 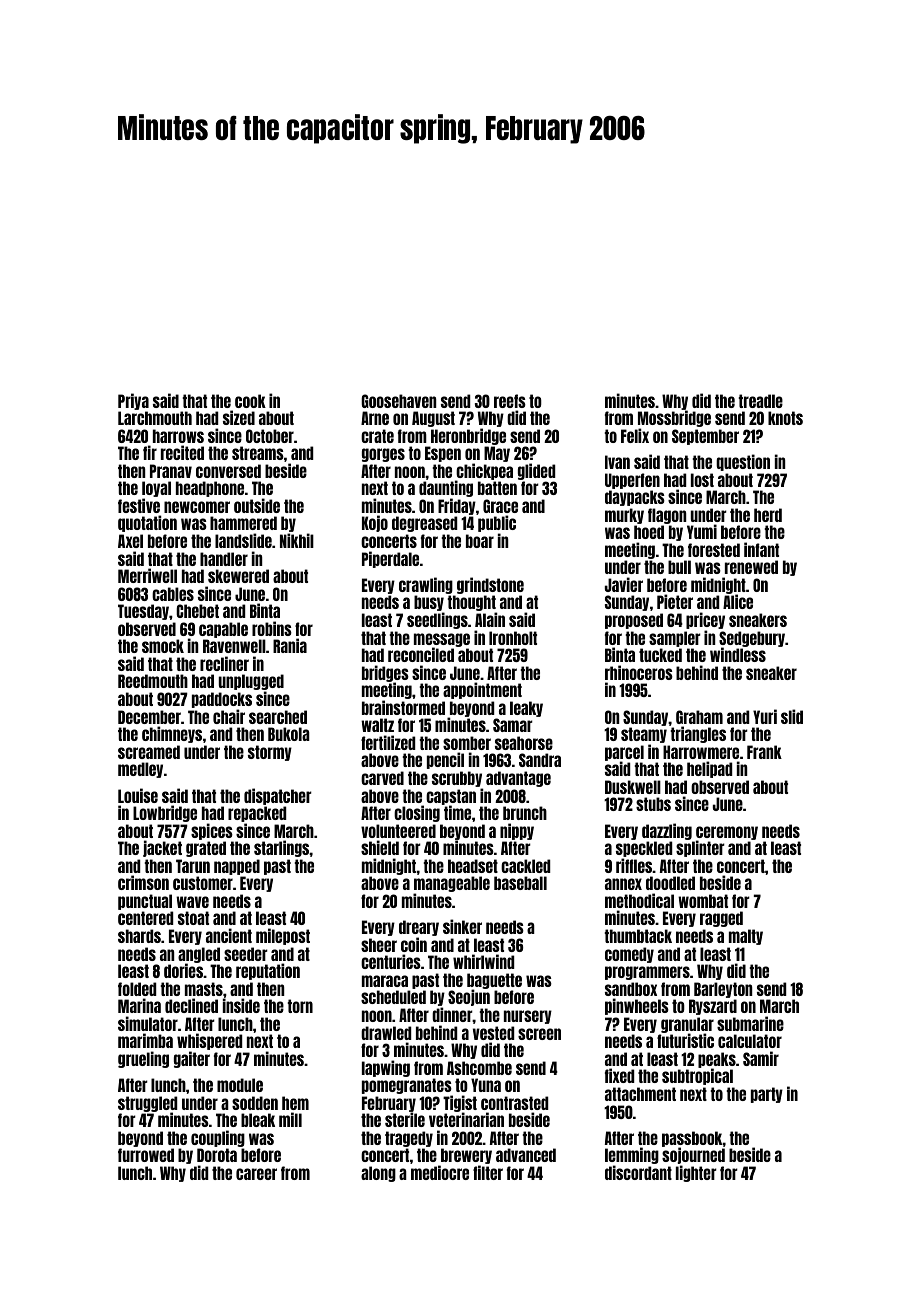 What do you see at coordinates (761, 549) in the screenshot?
I see `infant` at bounding box center [761, 549].
